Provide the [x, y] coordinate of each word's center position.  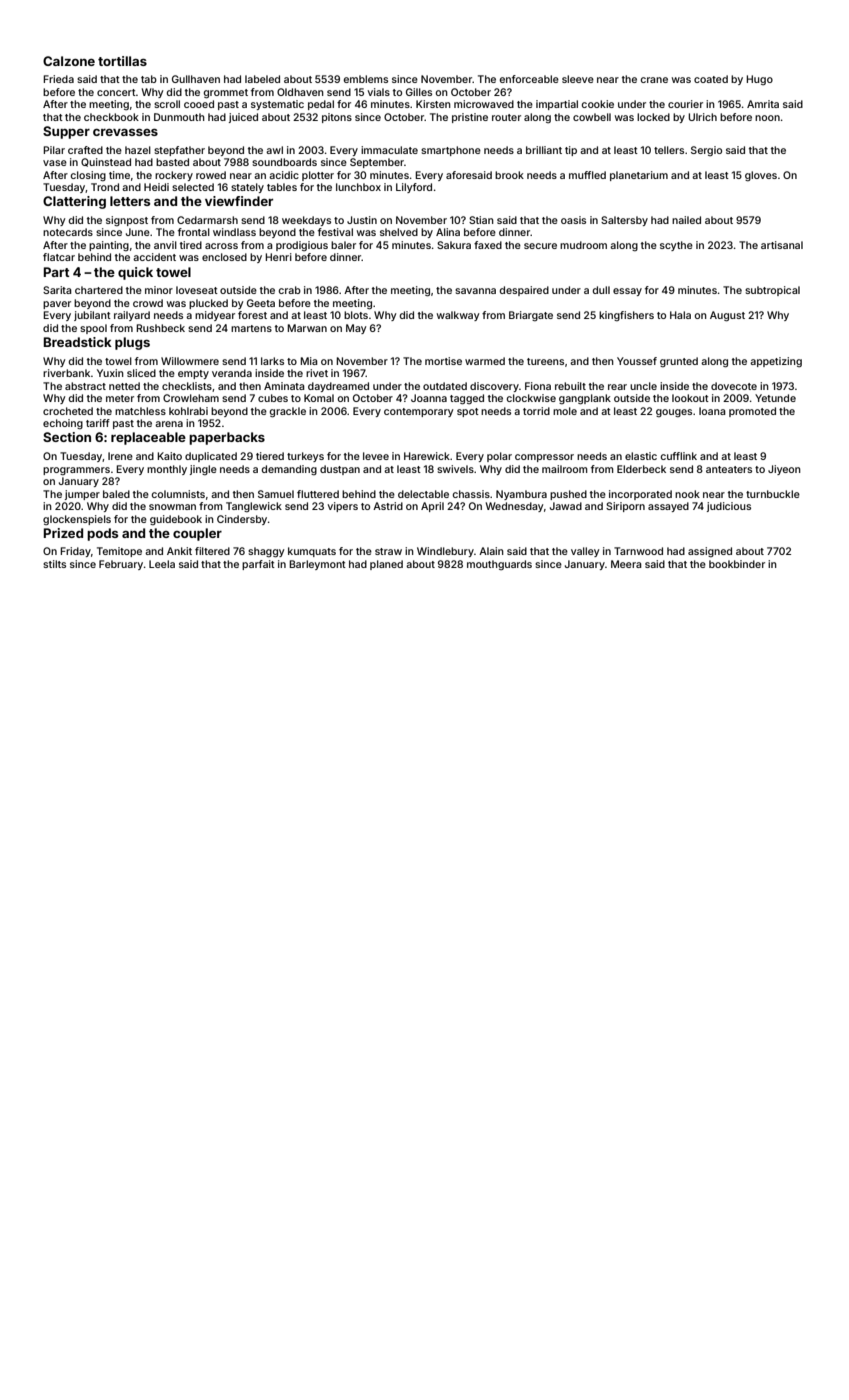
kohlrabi [188, 411]
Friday [75, 552]
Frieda [58, 79]
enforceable [529, 79]
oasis [573, 220]
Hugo [759, 80]
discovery [494, 387]
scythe [676, 246]
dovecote [734, 386]
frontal [194, 232]
